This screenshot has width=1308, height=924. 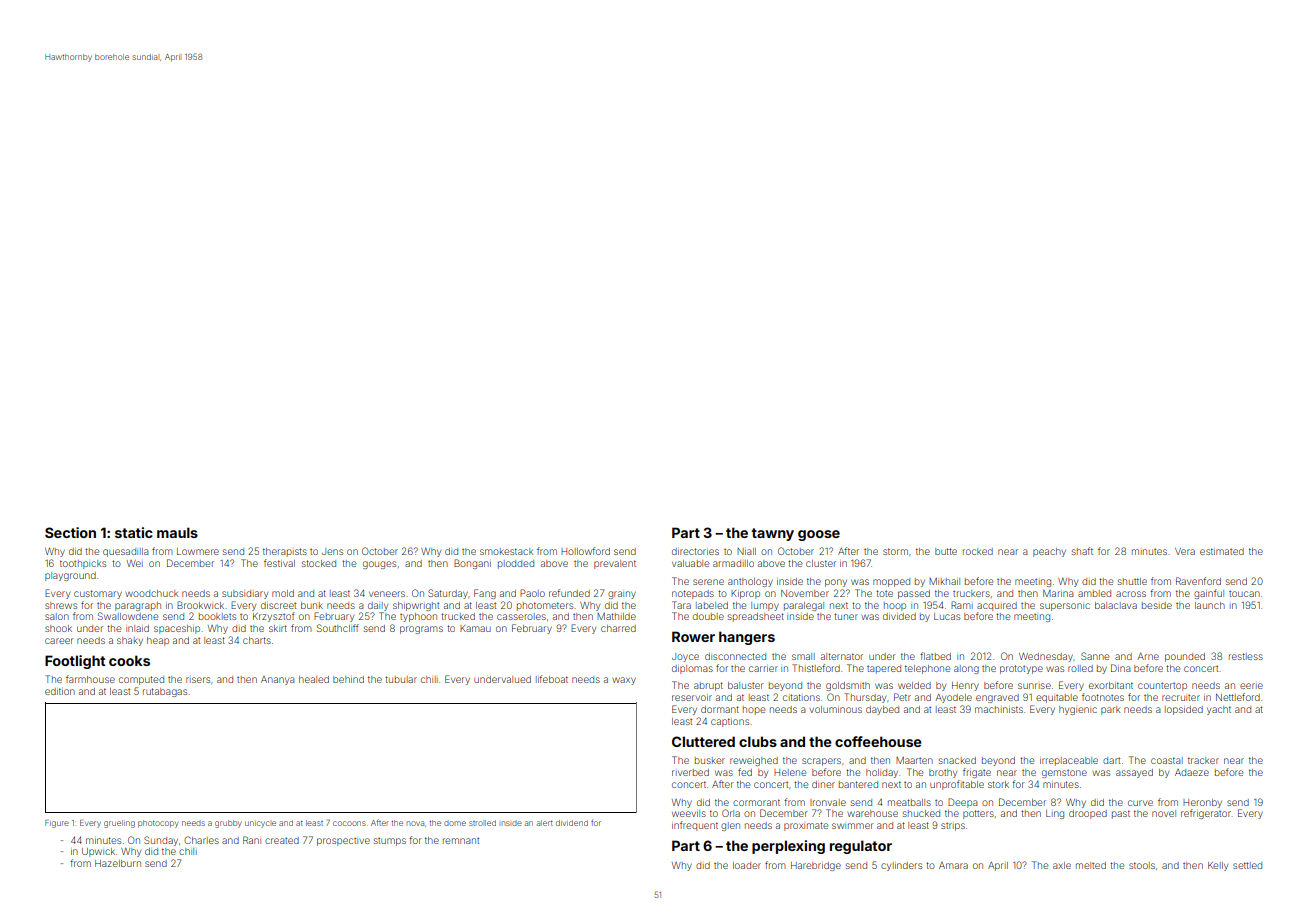 I want to click on career, so click(x=59, y=641).
